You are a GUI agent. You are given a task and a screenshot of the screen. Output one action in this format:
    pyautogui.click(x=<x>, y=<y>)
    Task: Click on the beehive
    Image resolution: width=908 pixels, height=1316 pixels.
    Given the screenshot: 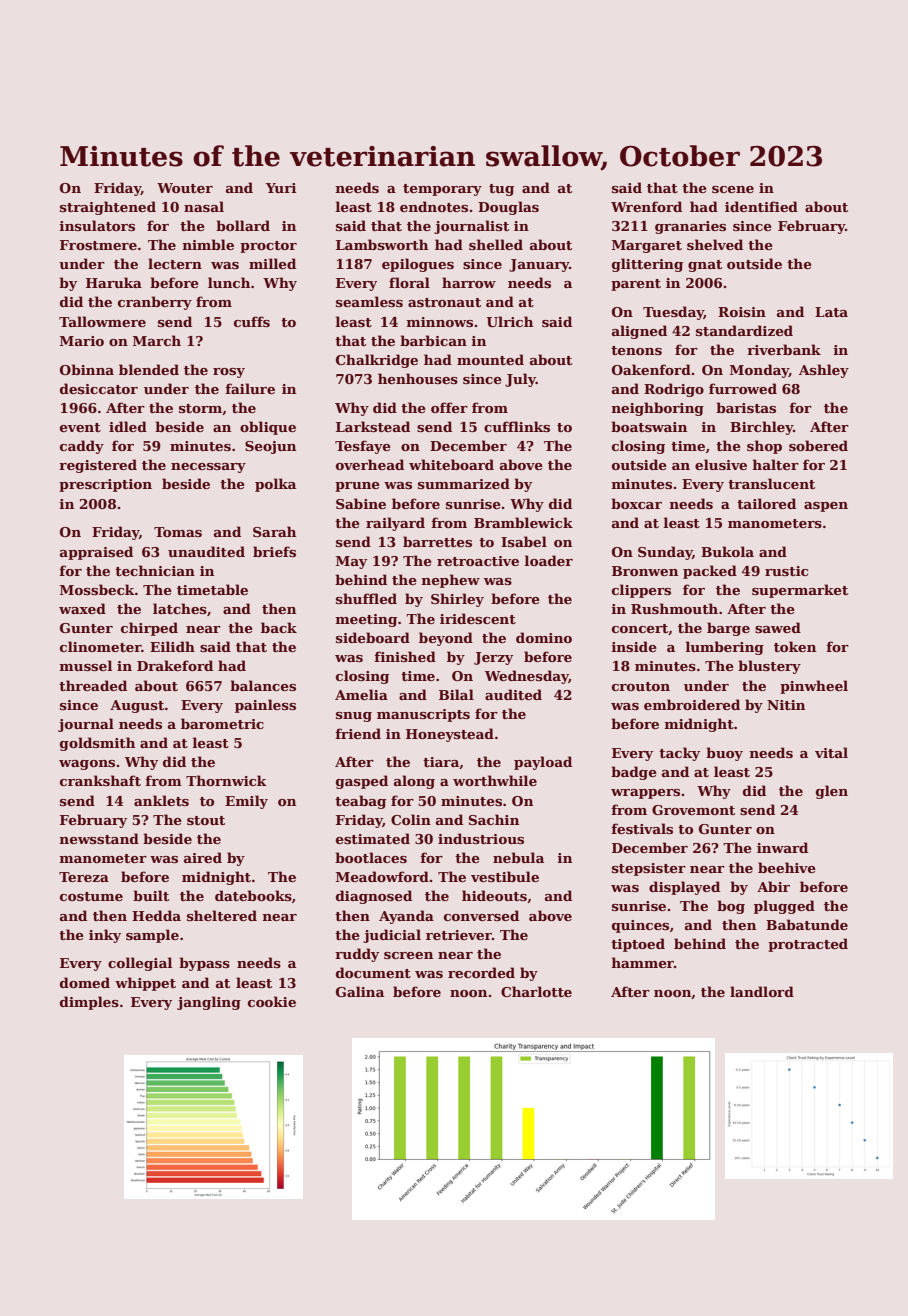 What is the action you would take?
    pyautogui.click(x=787, y=867)
